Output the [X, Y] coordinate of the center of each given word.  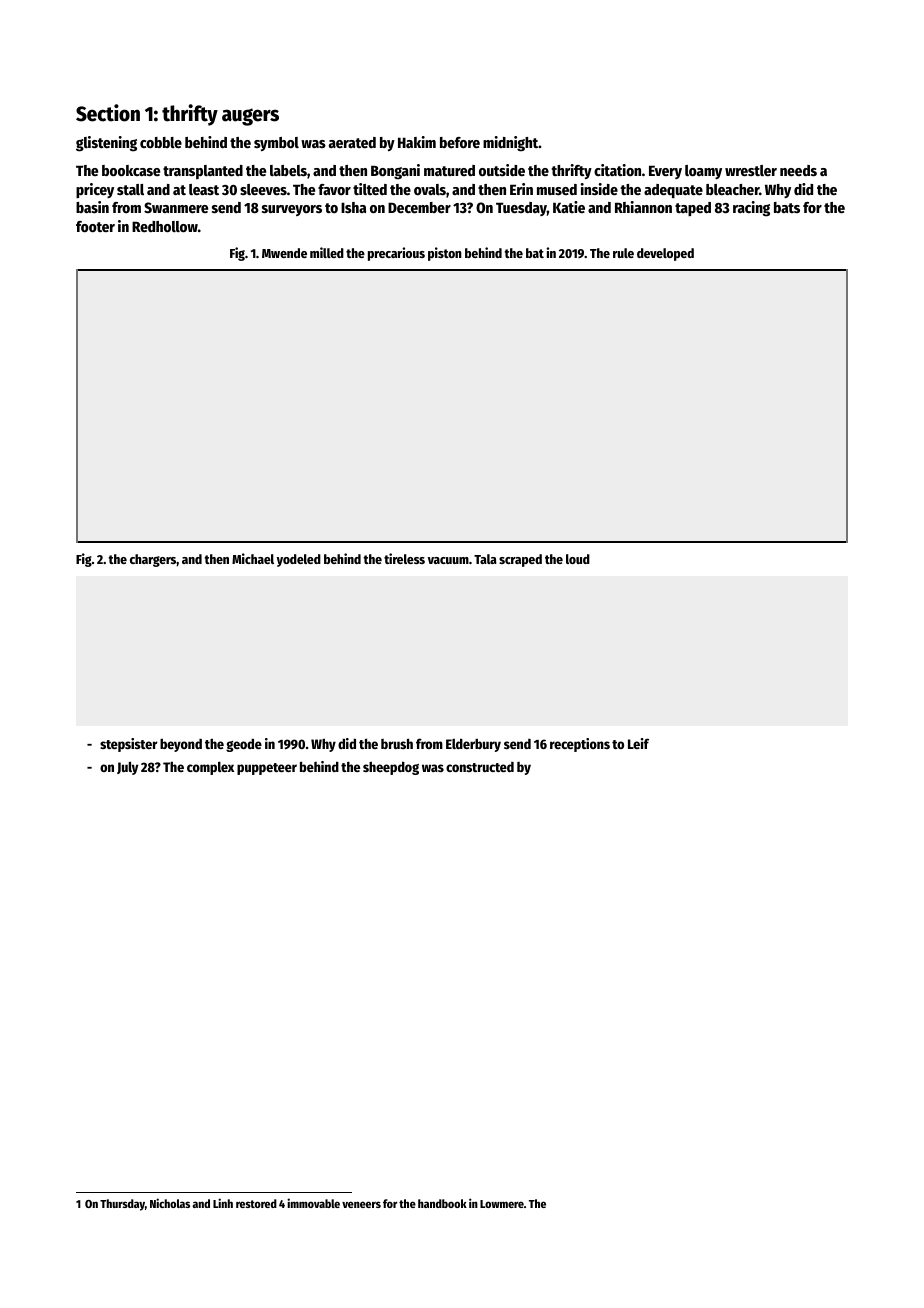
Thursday [122, 1205]
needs [798, 170]
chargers [153, 560]
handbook [442, 1203]
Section [108, 113]
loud [578, 559]
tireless [404, 558]
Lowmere [502, 1204]
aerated [352, 142]
